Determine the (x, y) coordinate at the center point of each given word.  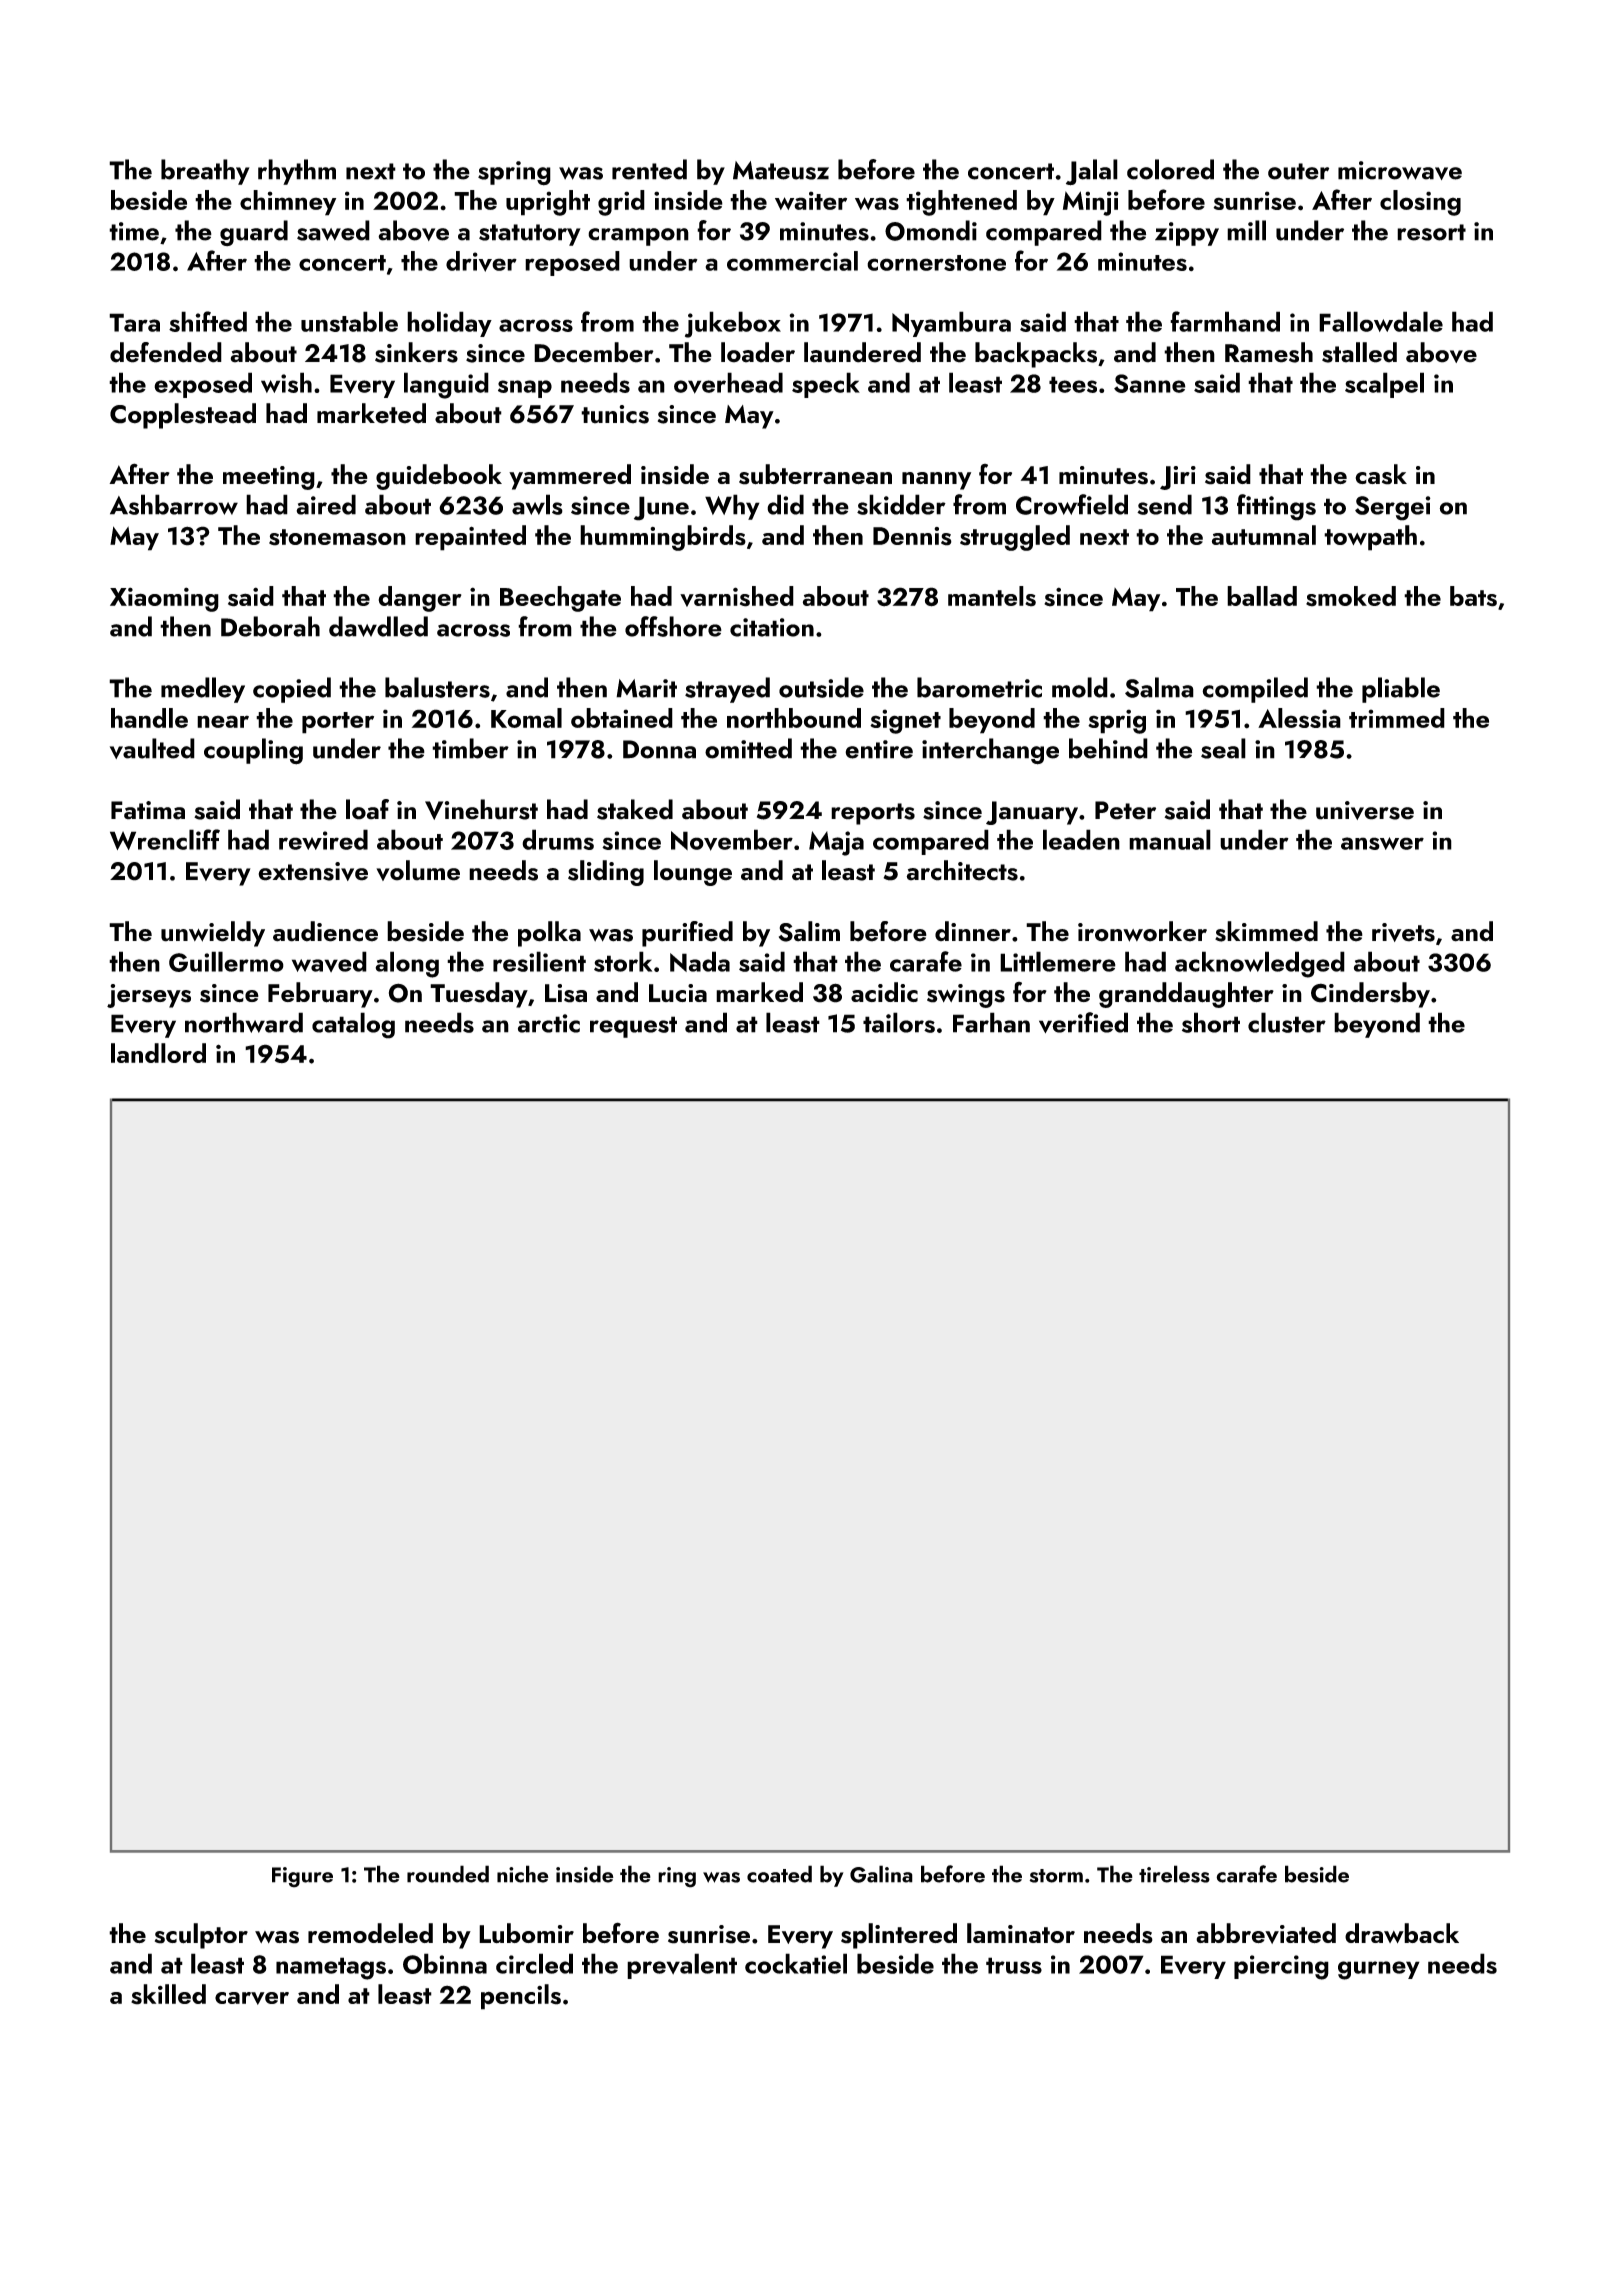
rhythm (297, 172)
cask (1381, 474)
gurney (1379, 1970)
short (1211, 1022)
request (633, 1027)
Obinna (445, 1963)
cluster (1287, 1022)
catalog (353, 1025)
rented (649, 169)
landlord (158, 1053)
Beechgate (560, 599)
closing (1420, 203)
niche (523, 1874)
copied (292, 690)
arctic (549, 1023)
